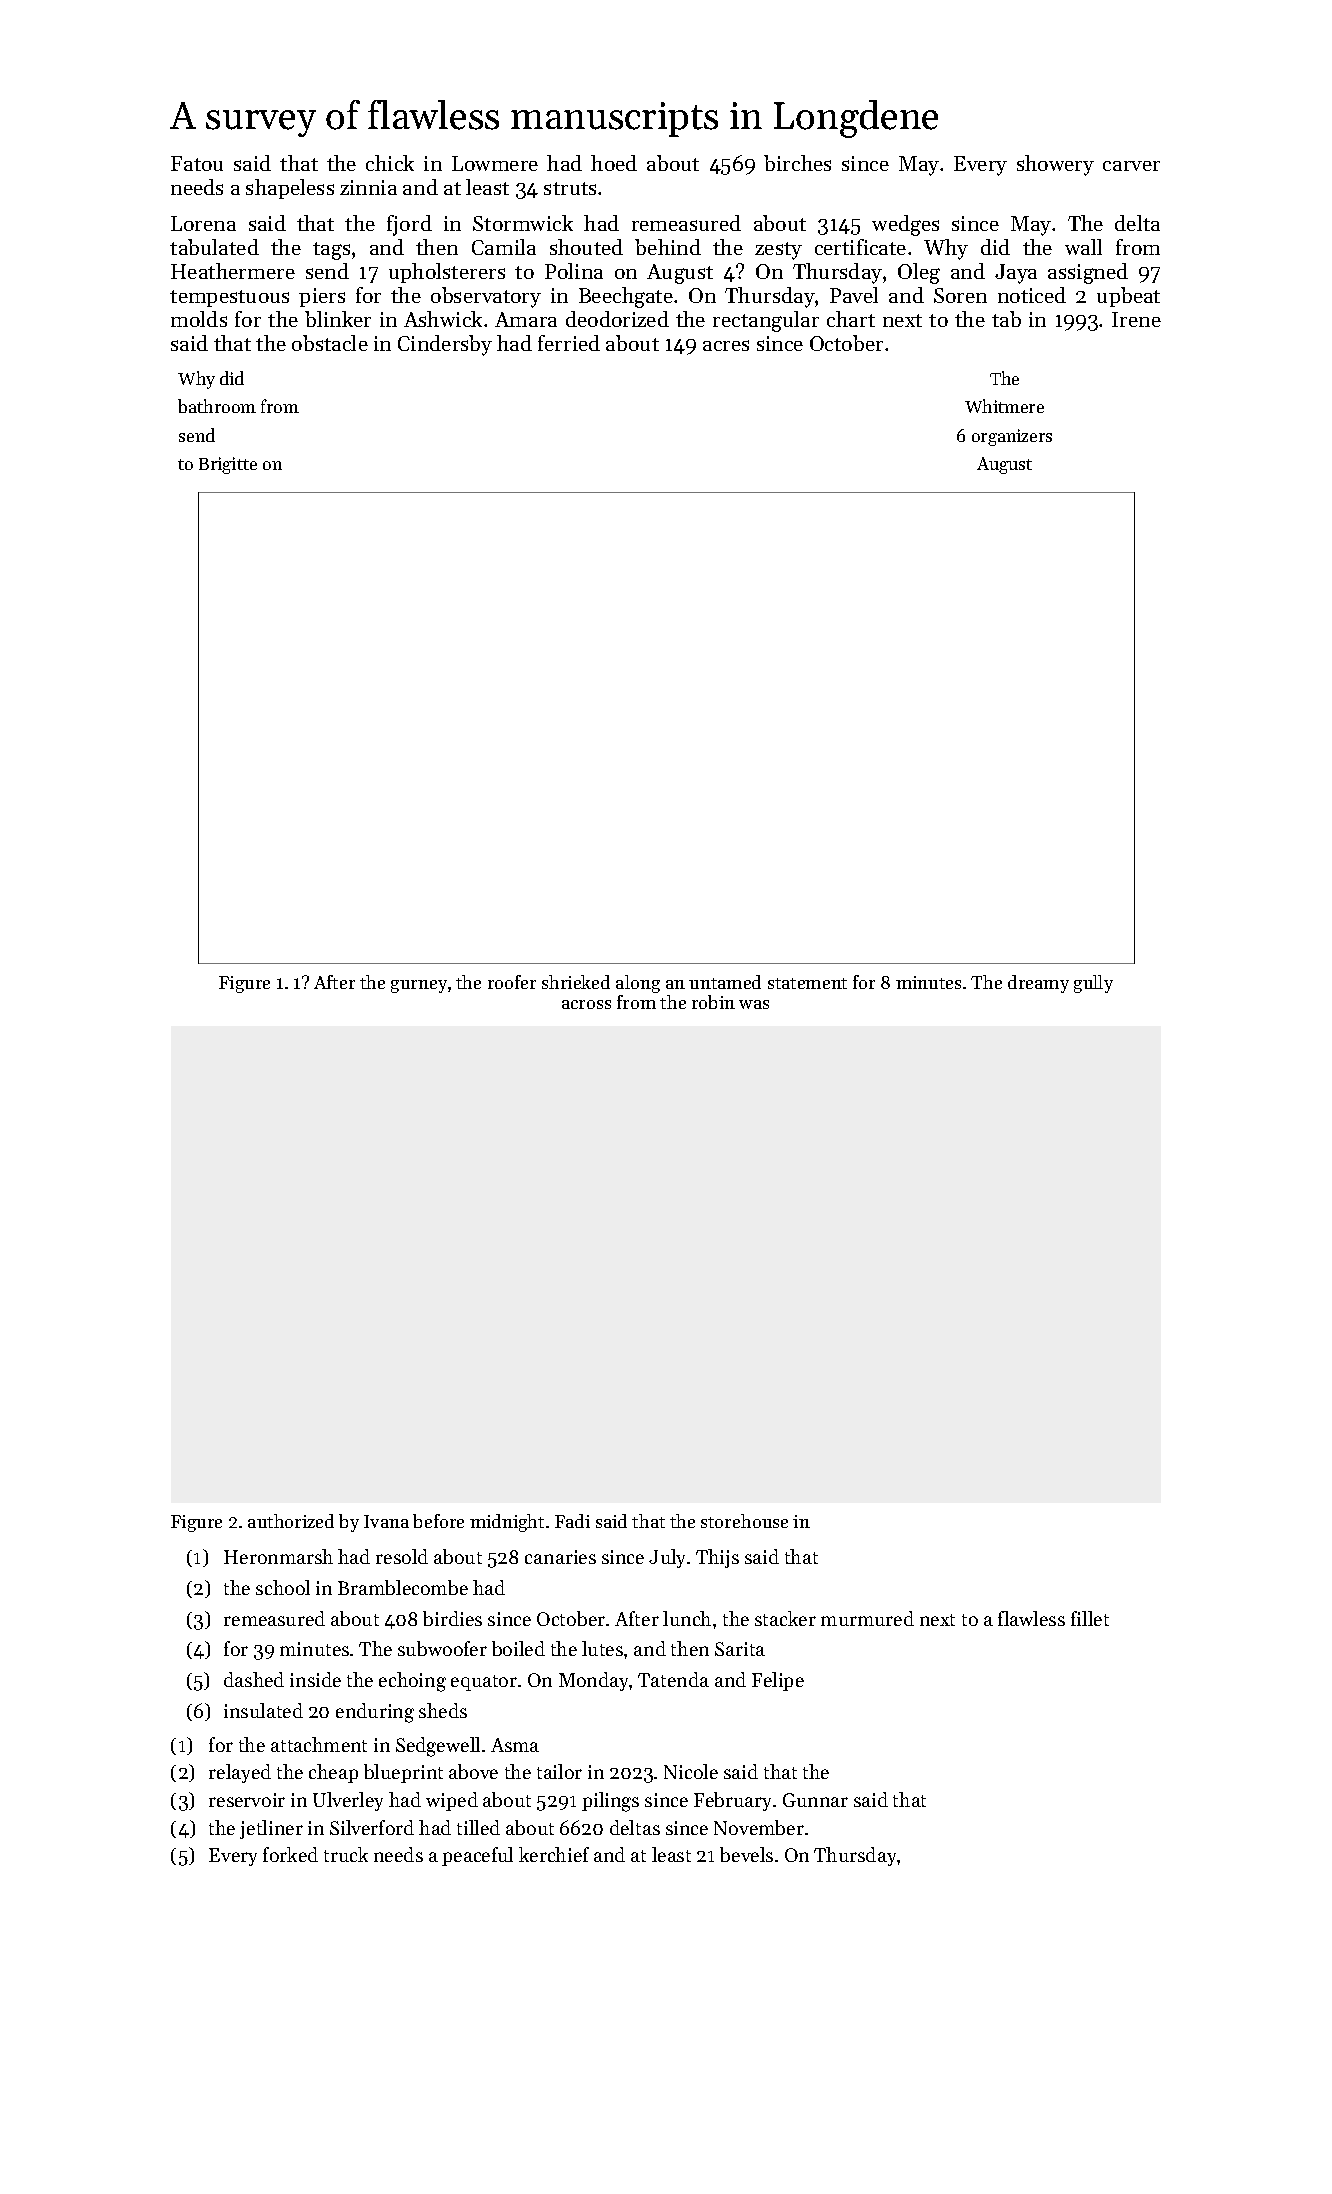 The height and width of the screenshot is (2194, 1332). What do you see at coordinates (766, 321) in the screenshot?
I see `rectangular` at bounding box center [766, 321].
